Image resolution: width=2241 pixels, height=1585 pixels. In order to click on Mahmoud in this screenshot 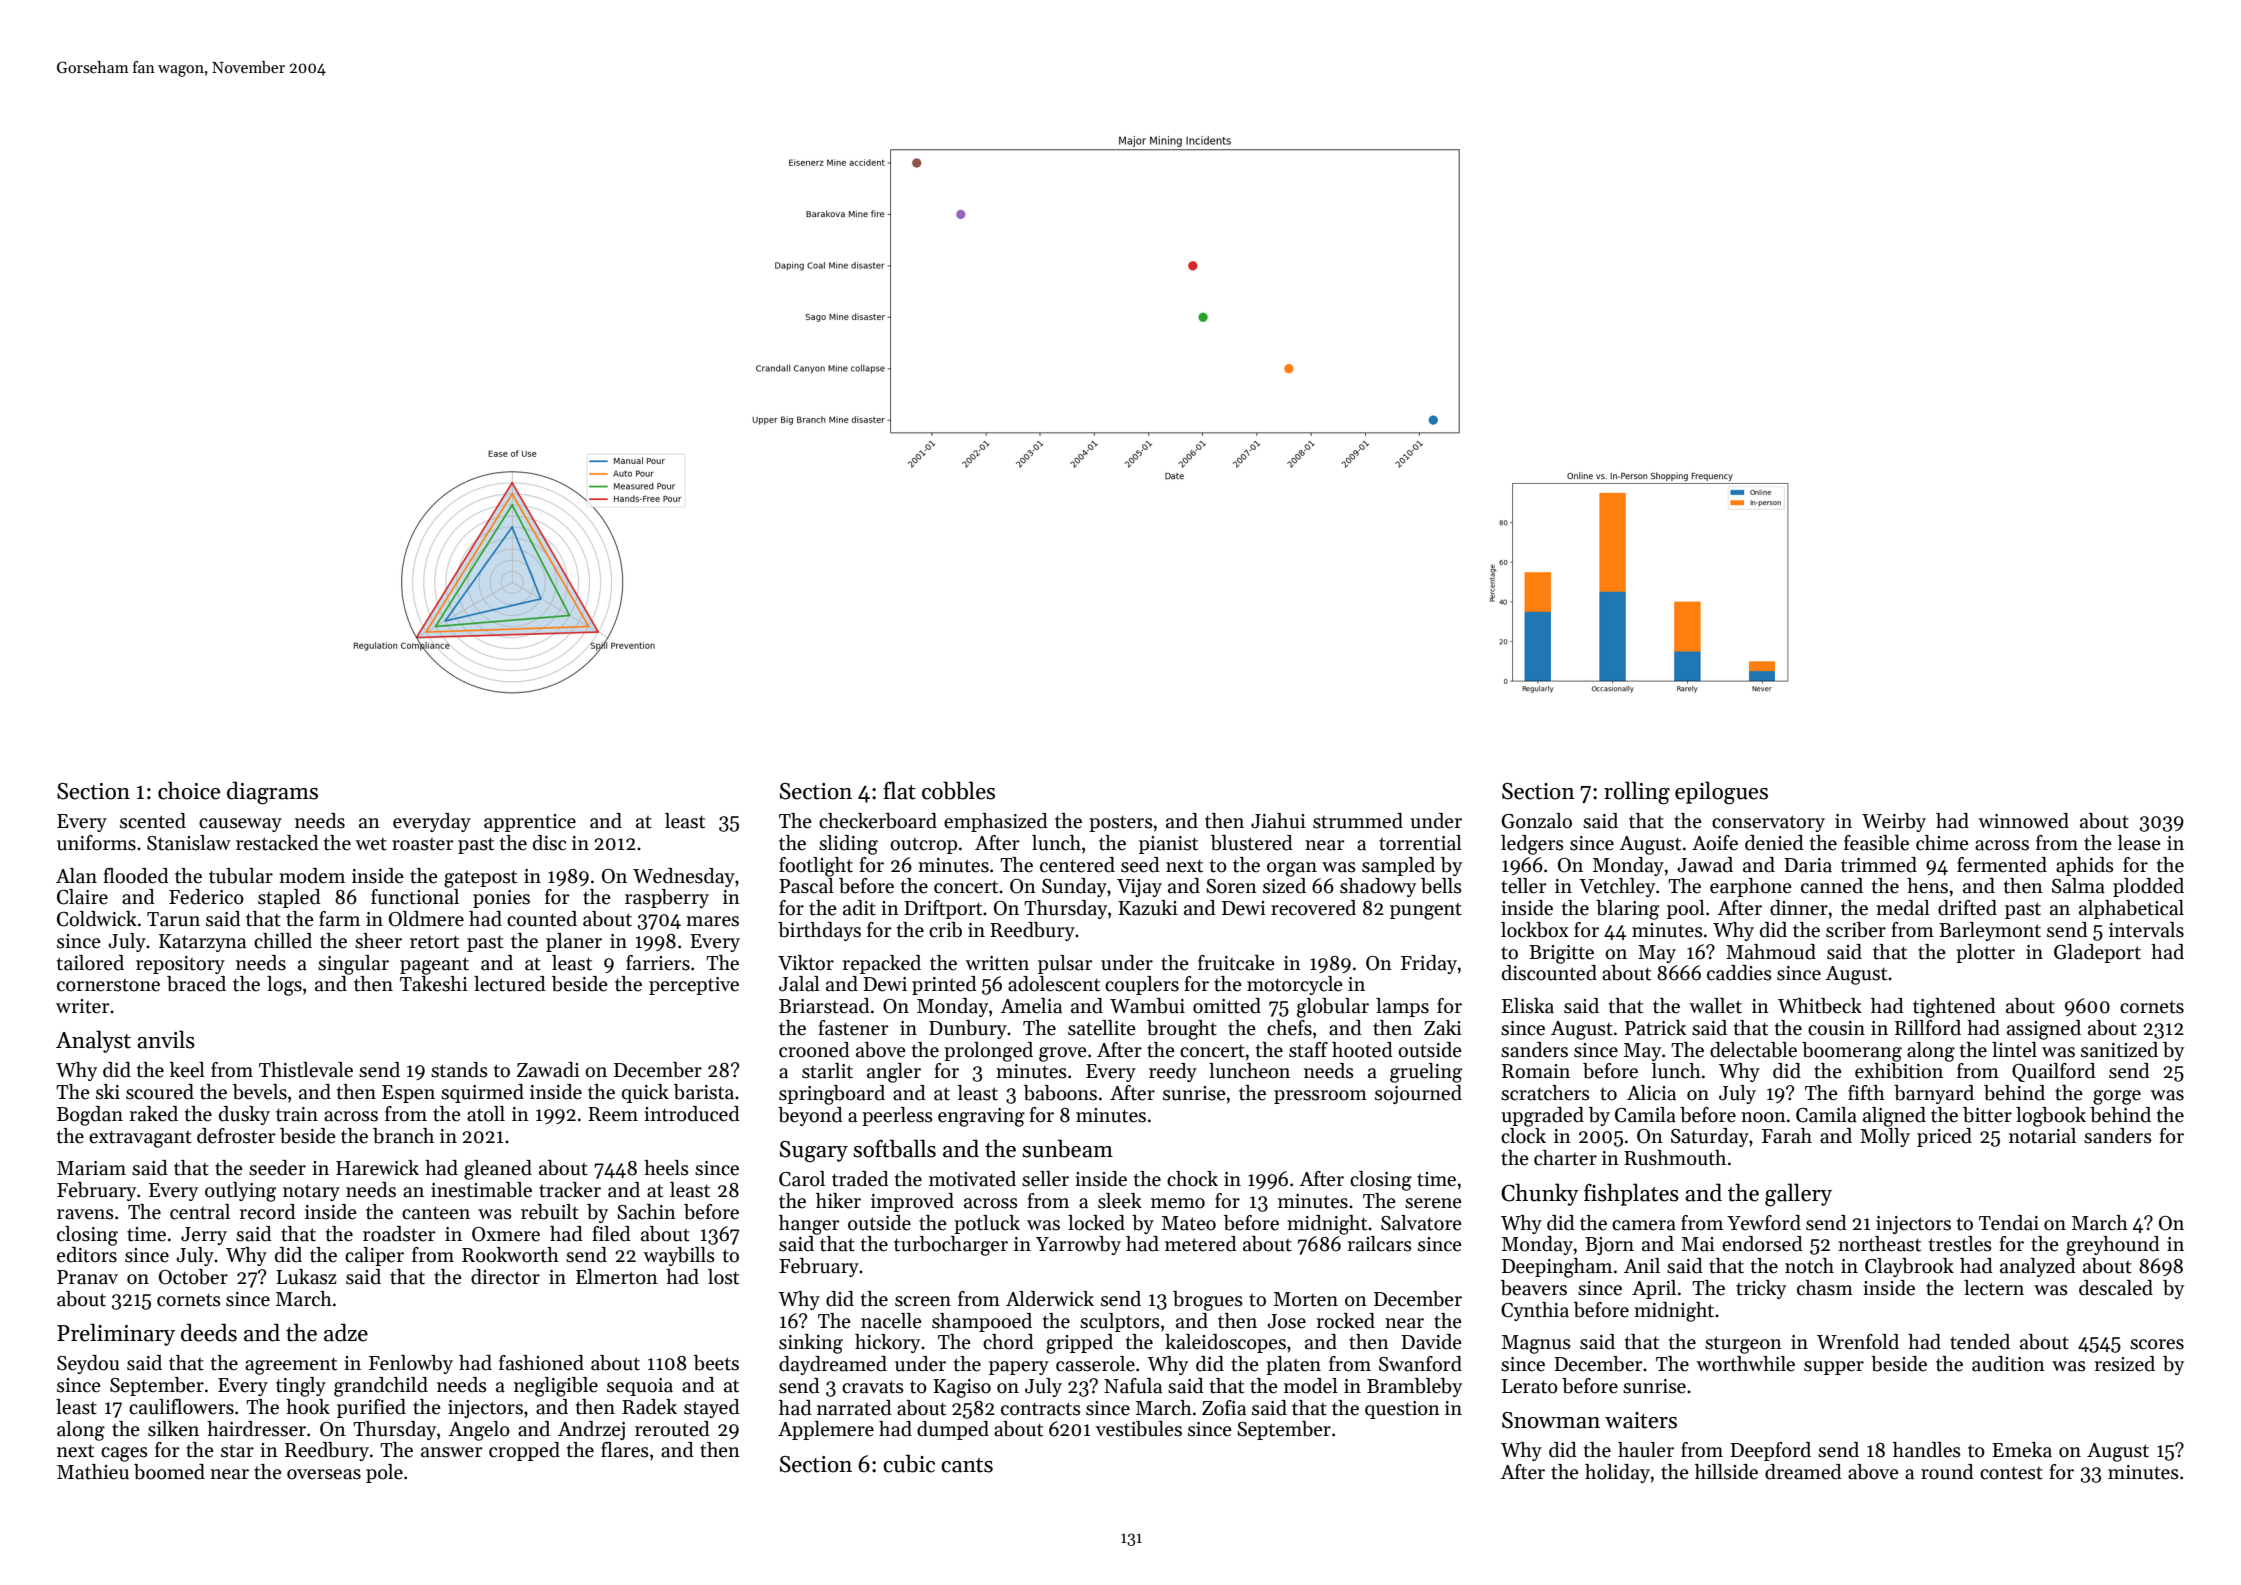, I will do `click(1771, 952)`.
